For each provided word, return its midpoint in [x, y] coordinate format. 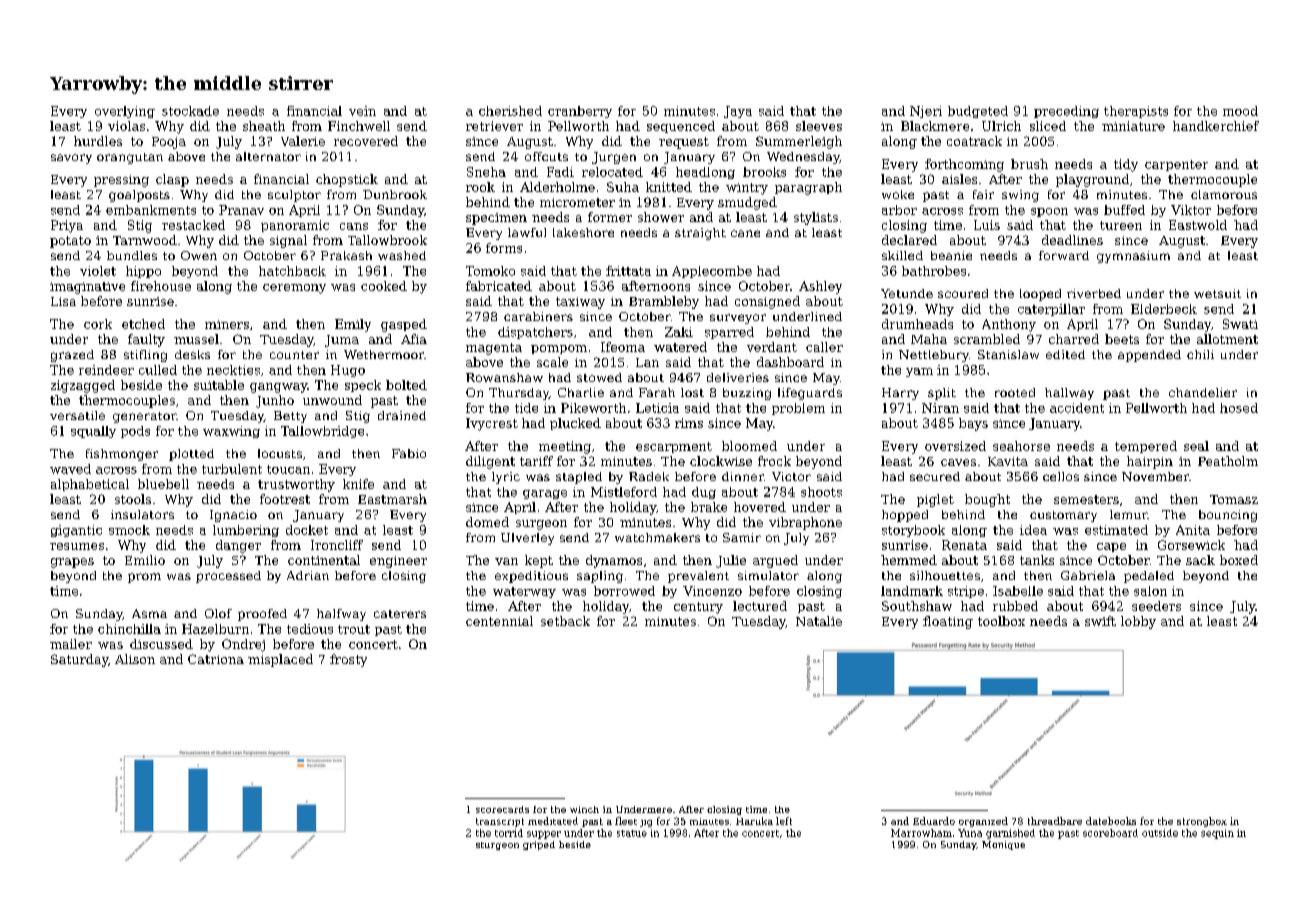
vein [362, 111]
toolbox [1001, 621]
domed [487, 522]
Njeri [926, 112]
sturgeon [497, 846]
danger [238, 546]
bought [987, 500]
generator [144, 417]
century [698, 608]
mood [1240, 111]
